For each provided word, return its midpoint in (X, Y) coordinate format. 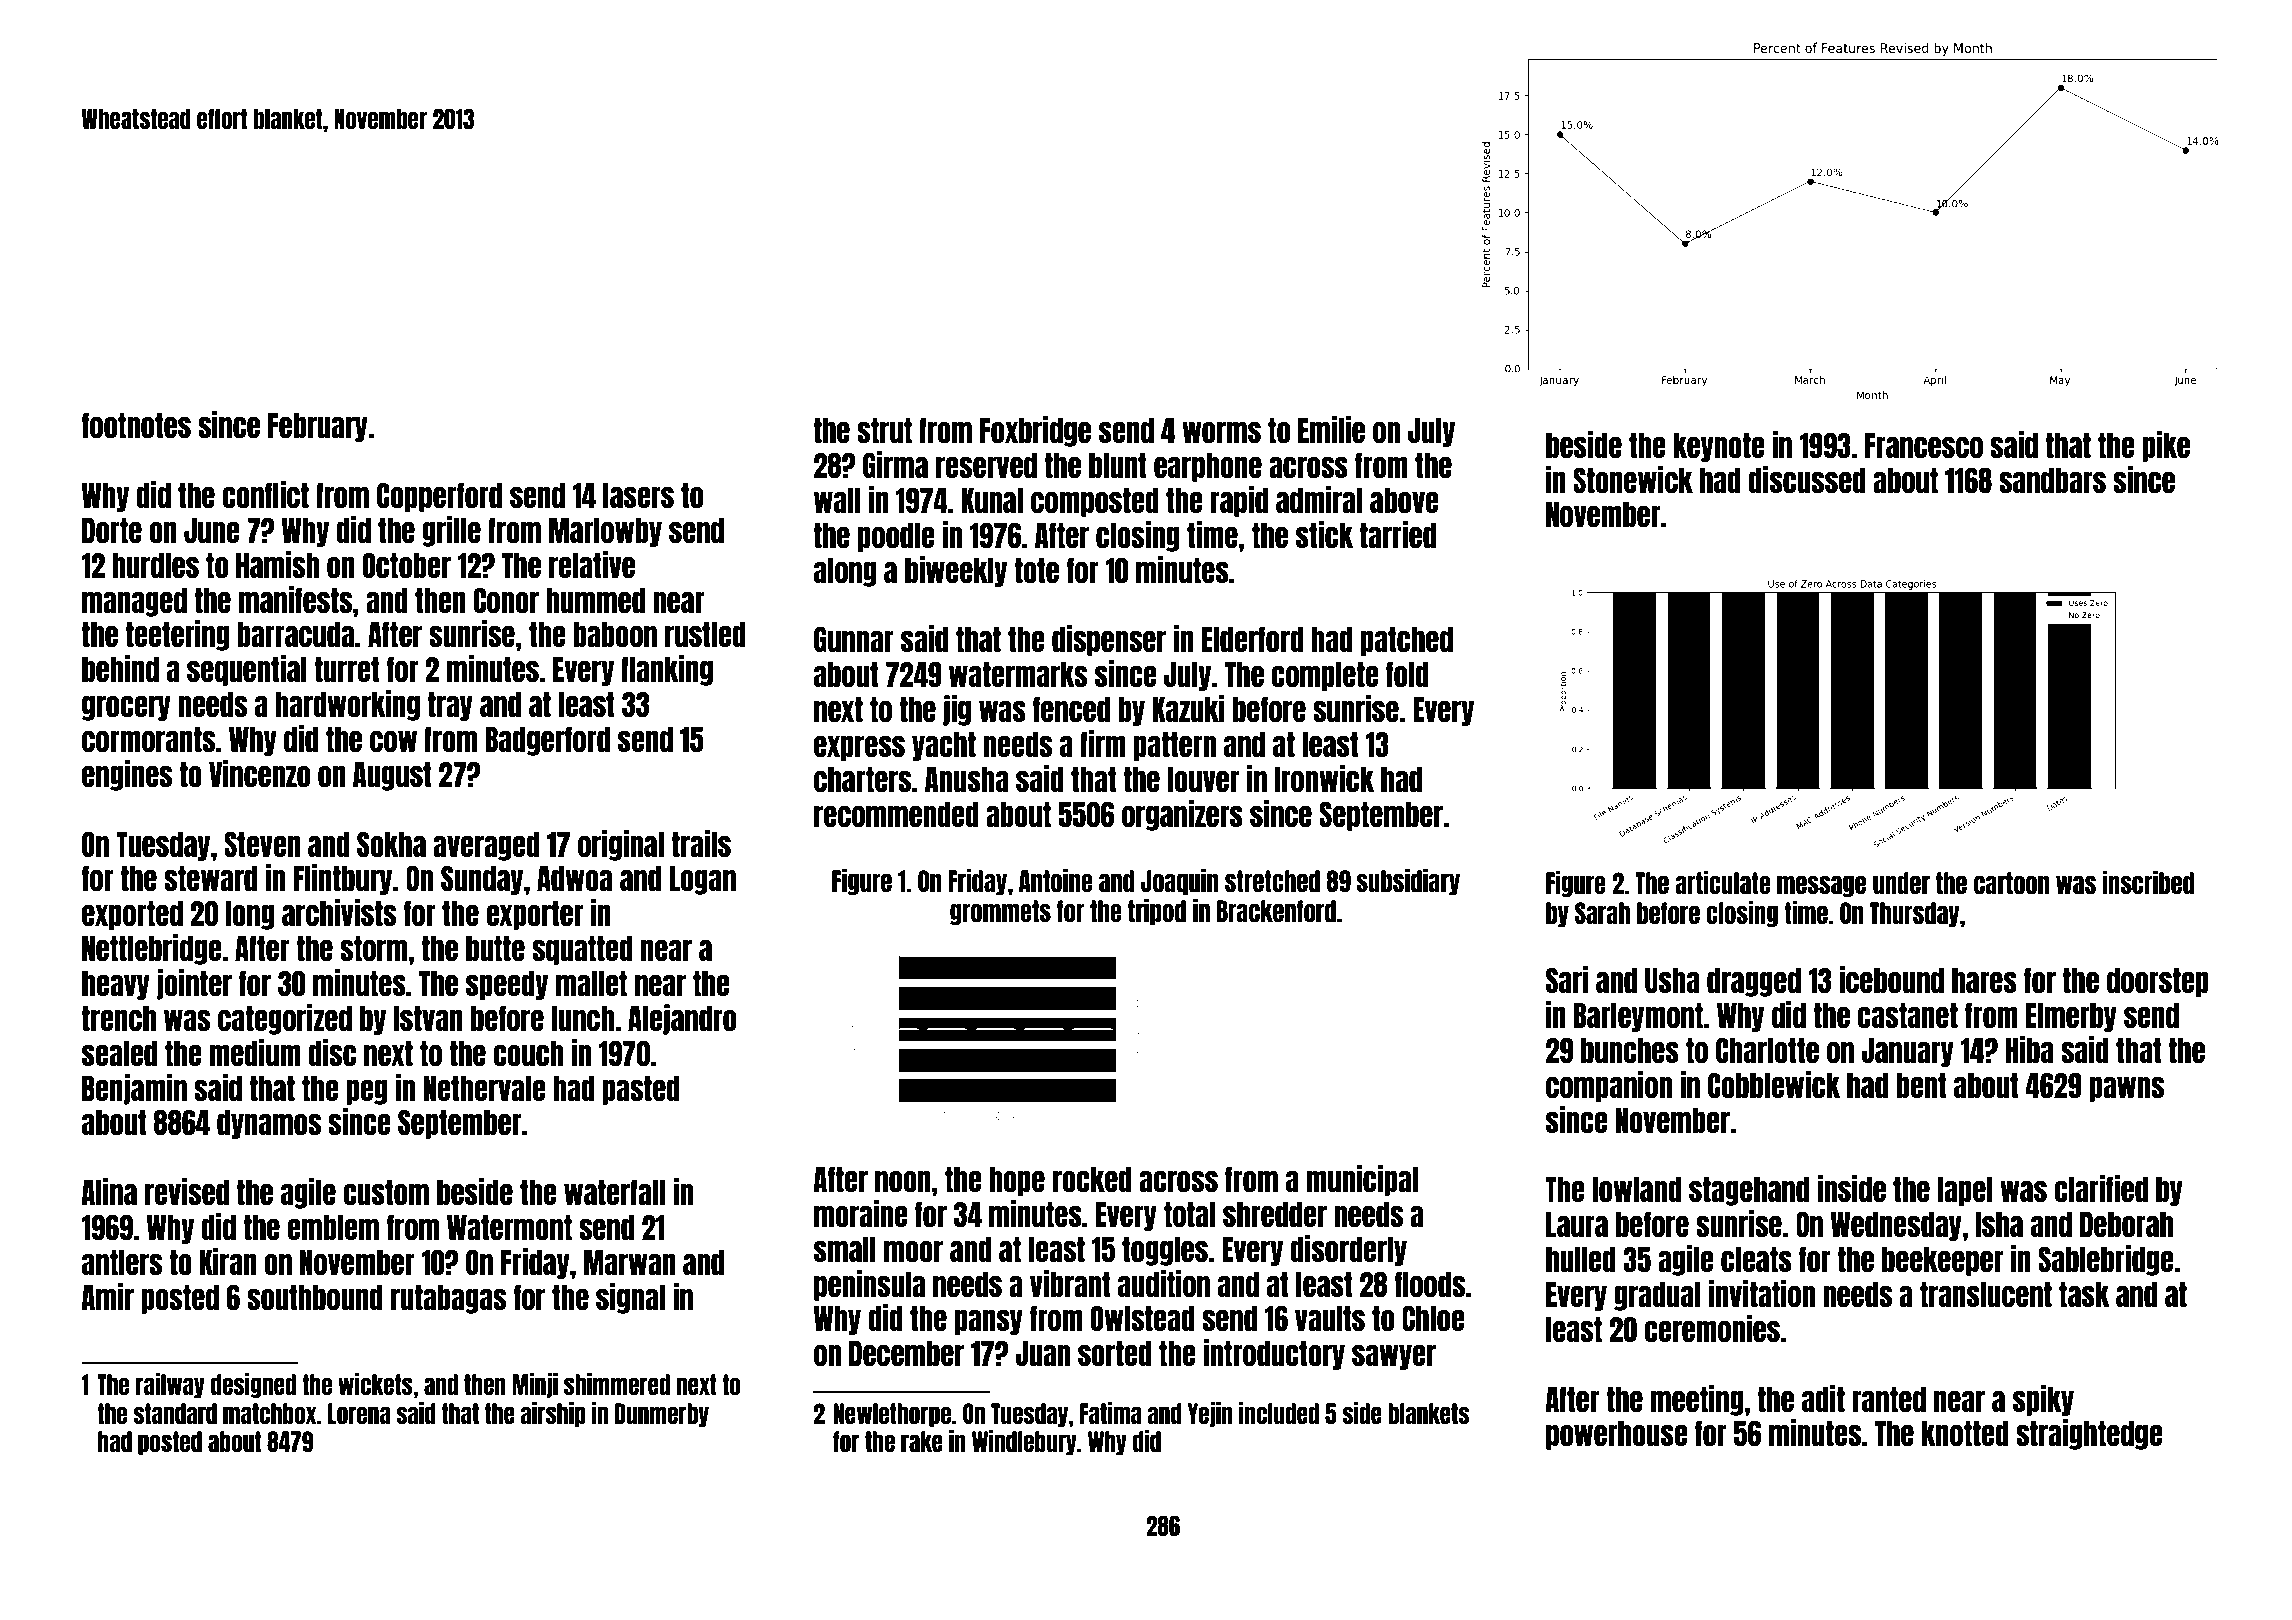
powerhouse (1616, 1435)
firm (1103, 743)
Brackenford (1276, 911)
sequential (247, 670)
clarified (2101, 1188)
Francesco (1924, 445)
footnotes (136, 425)
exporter (535, 915)
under (1901, 883)
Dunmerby (662, 1415)
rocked (1092, 1179)
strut (884, 430)
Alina (109, 1191)
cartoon (2011, 883)
